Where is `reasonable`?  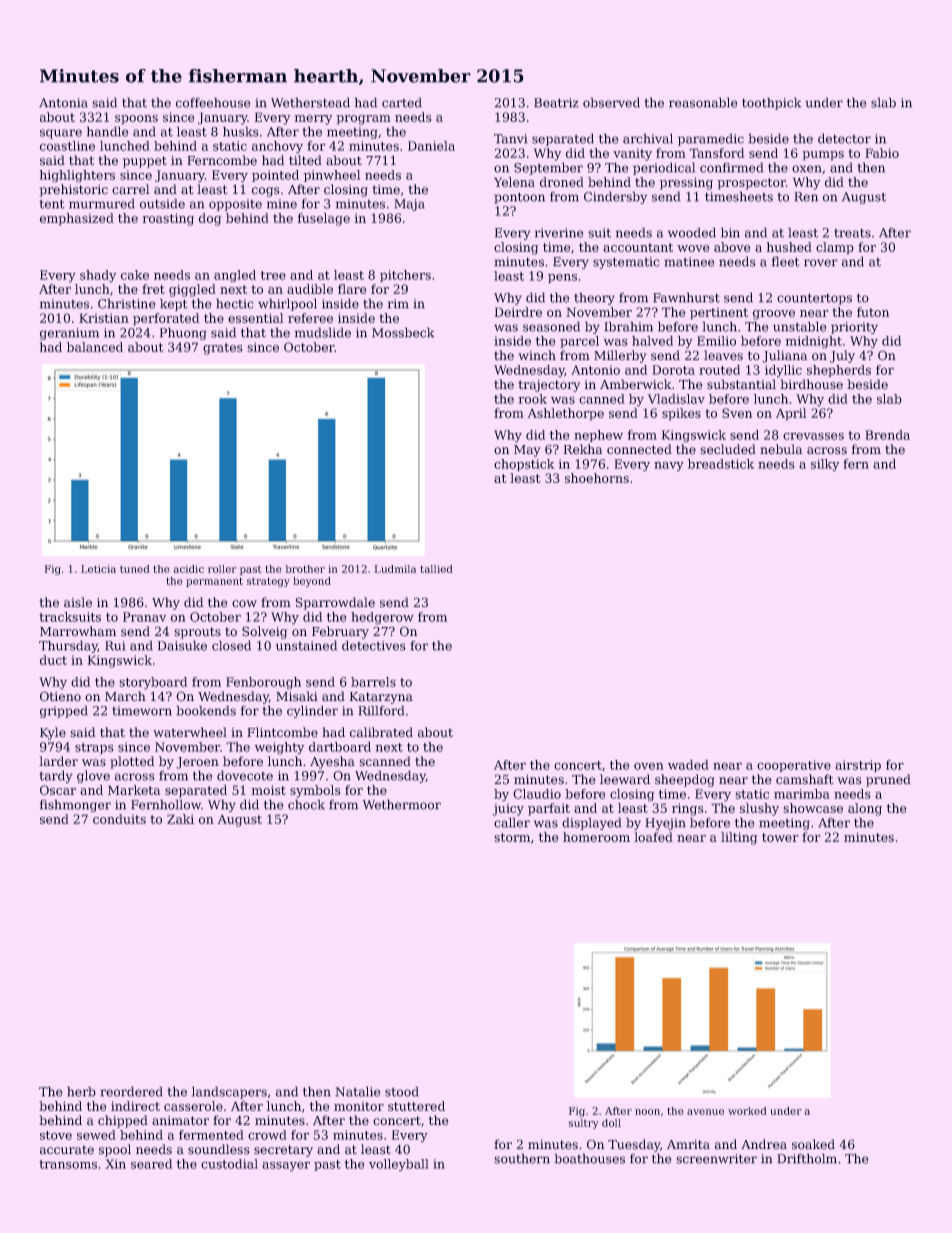
reasonable is located at coordinates (703, 102).
